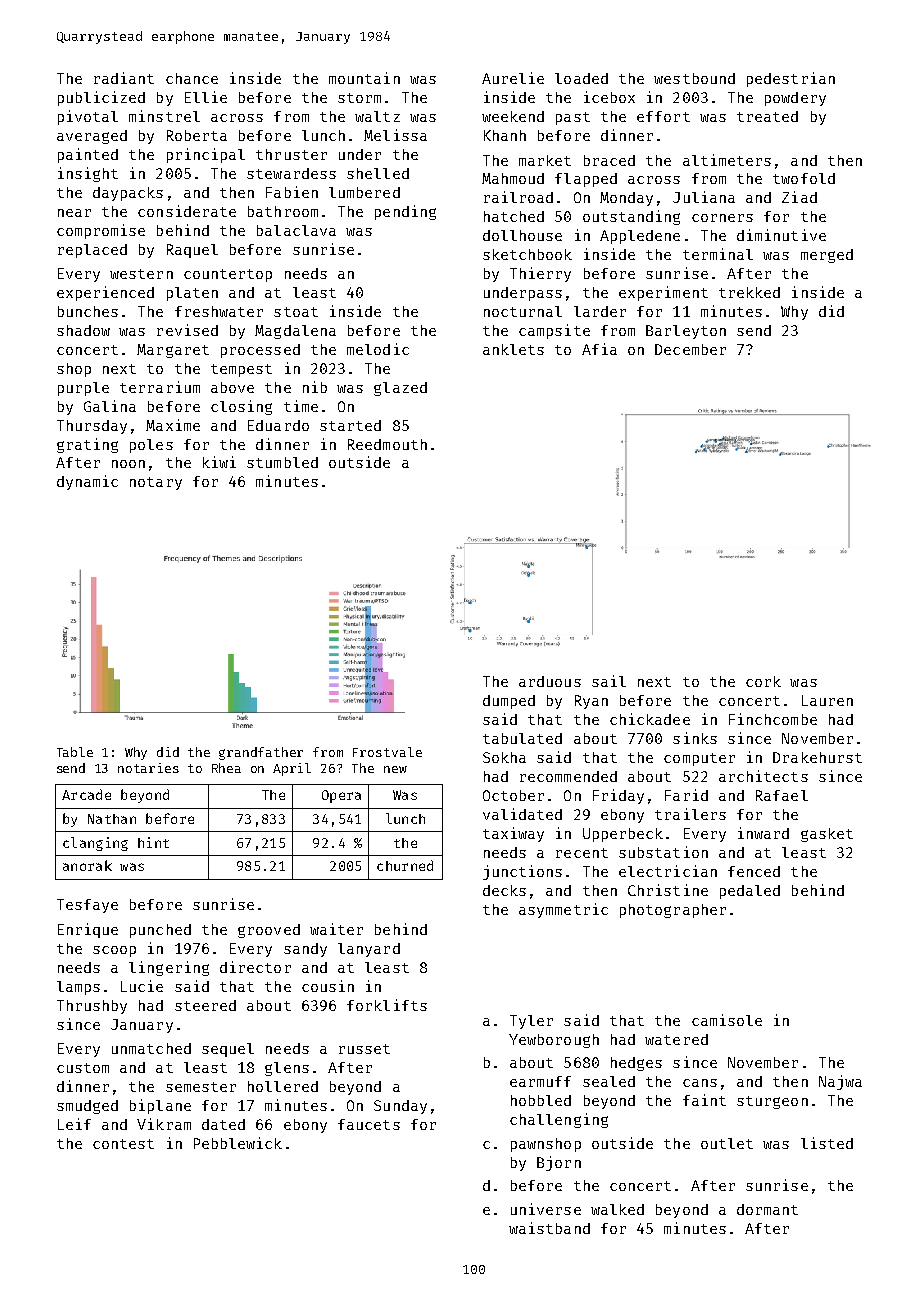 This document has width=924, height=1308. Describe the element at coordinates (827, 835) in the document. I see `gasket` at that location.
